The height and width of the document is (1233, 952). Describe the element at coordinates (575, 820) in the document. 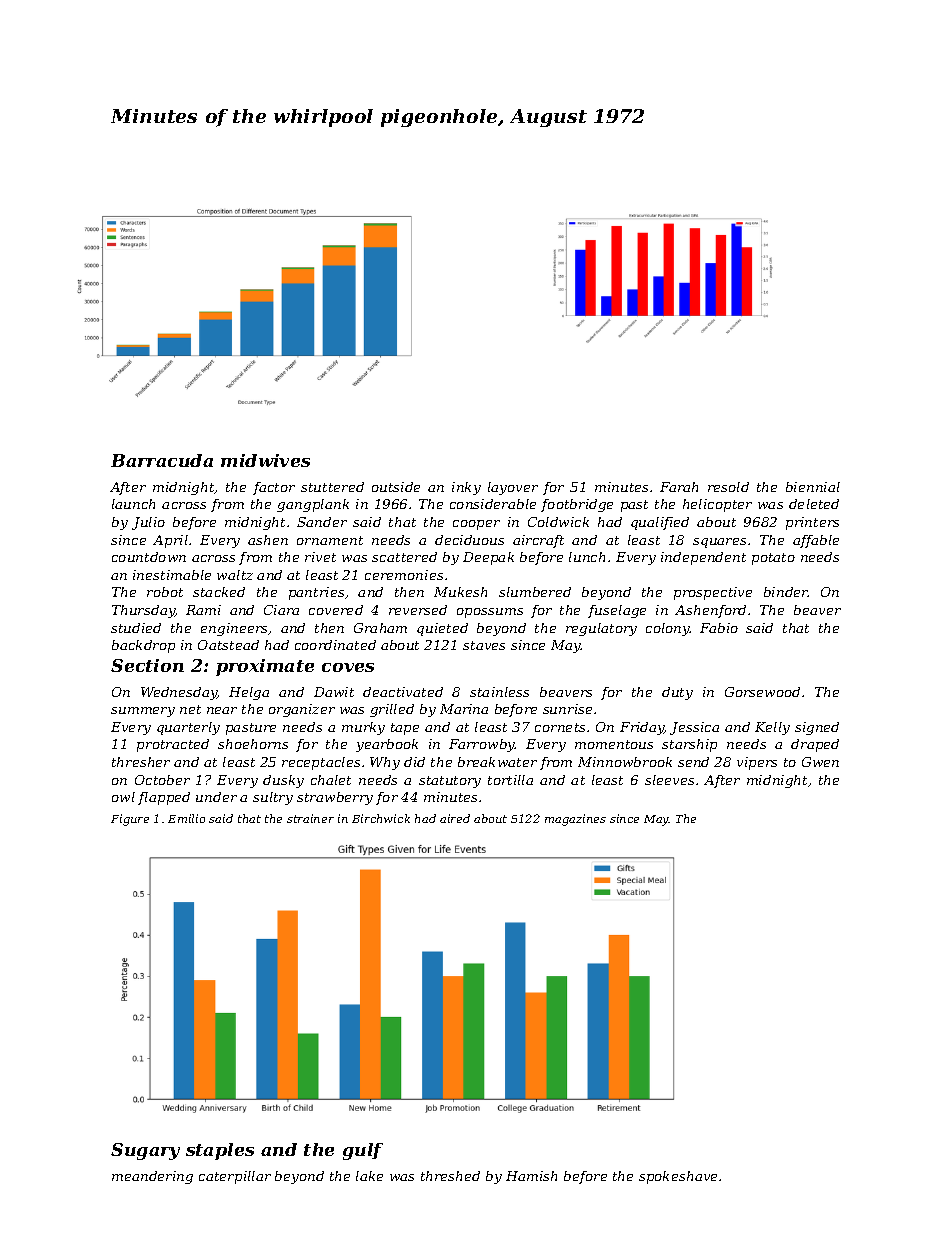

I see `magazines` at that location.
